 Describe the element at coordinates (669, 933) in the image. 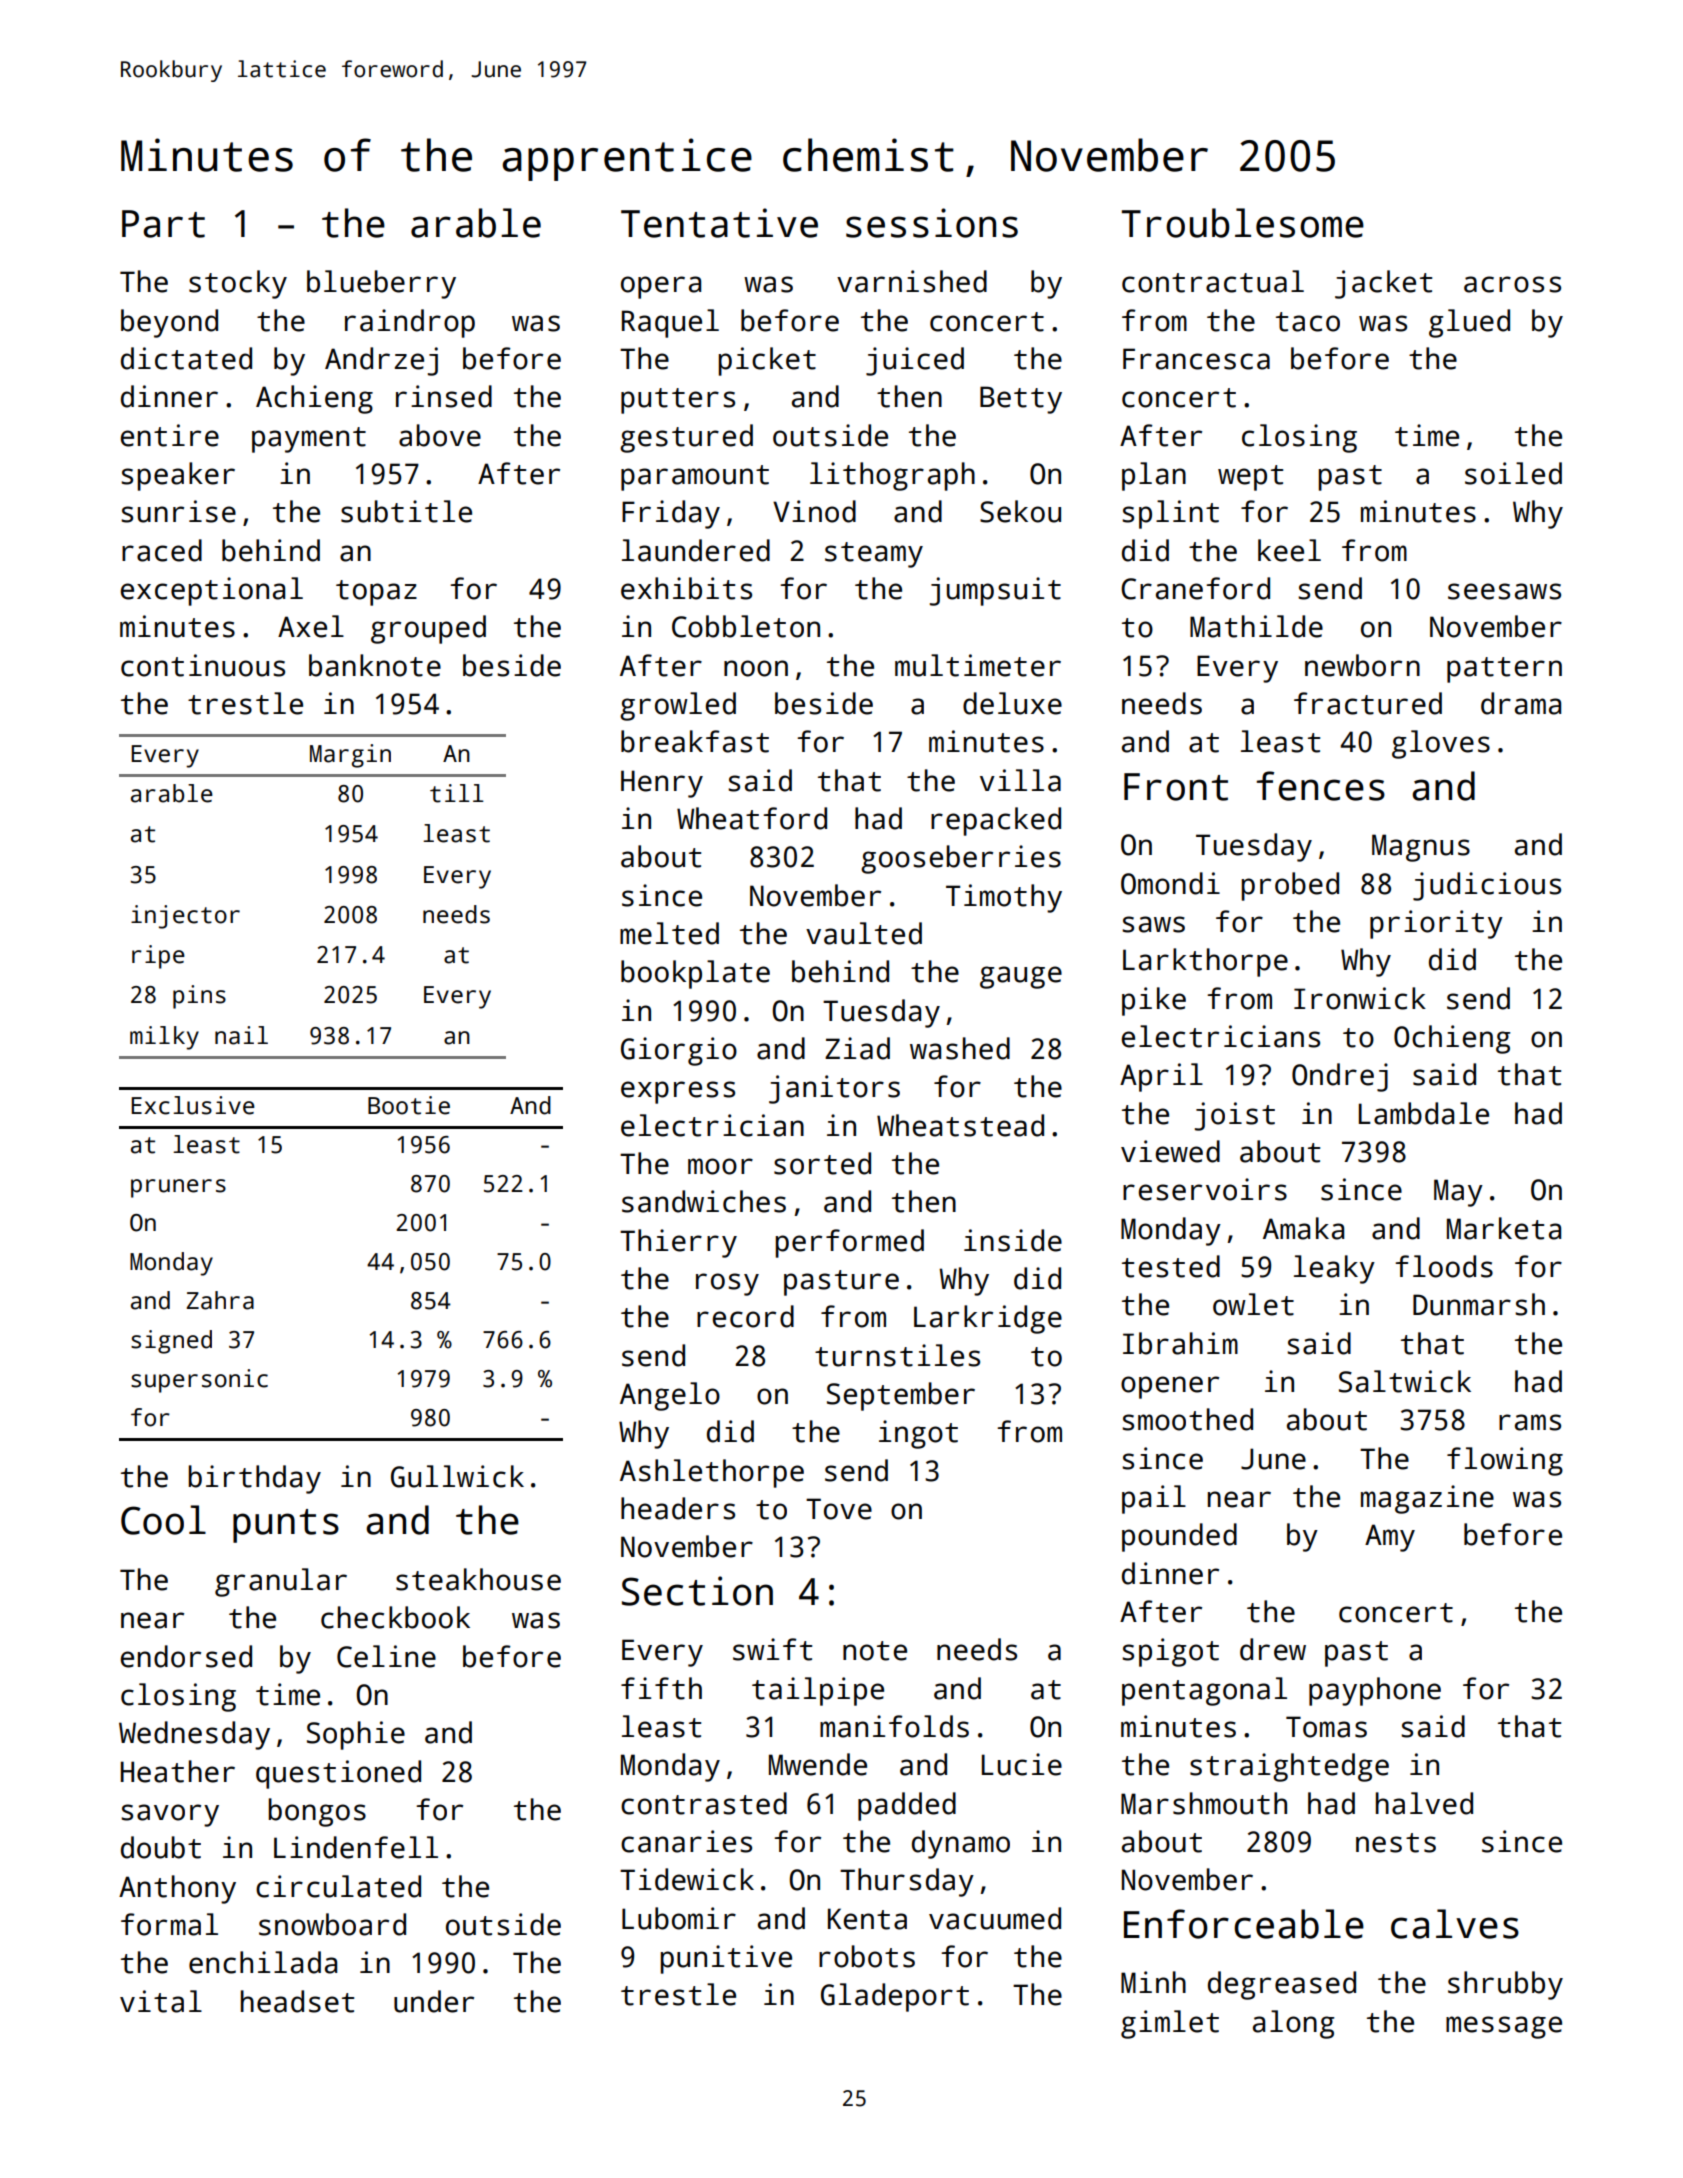

I see `melted` at that location.
